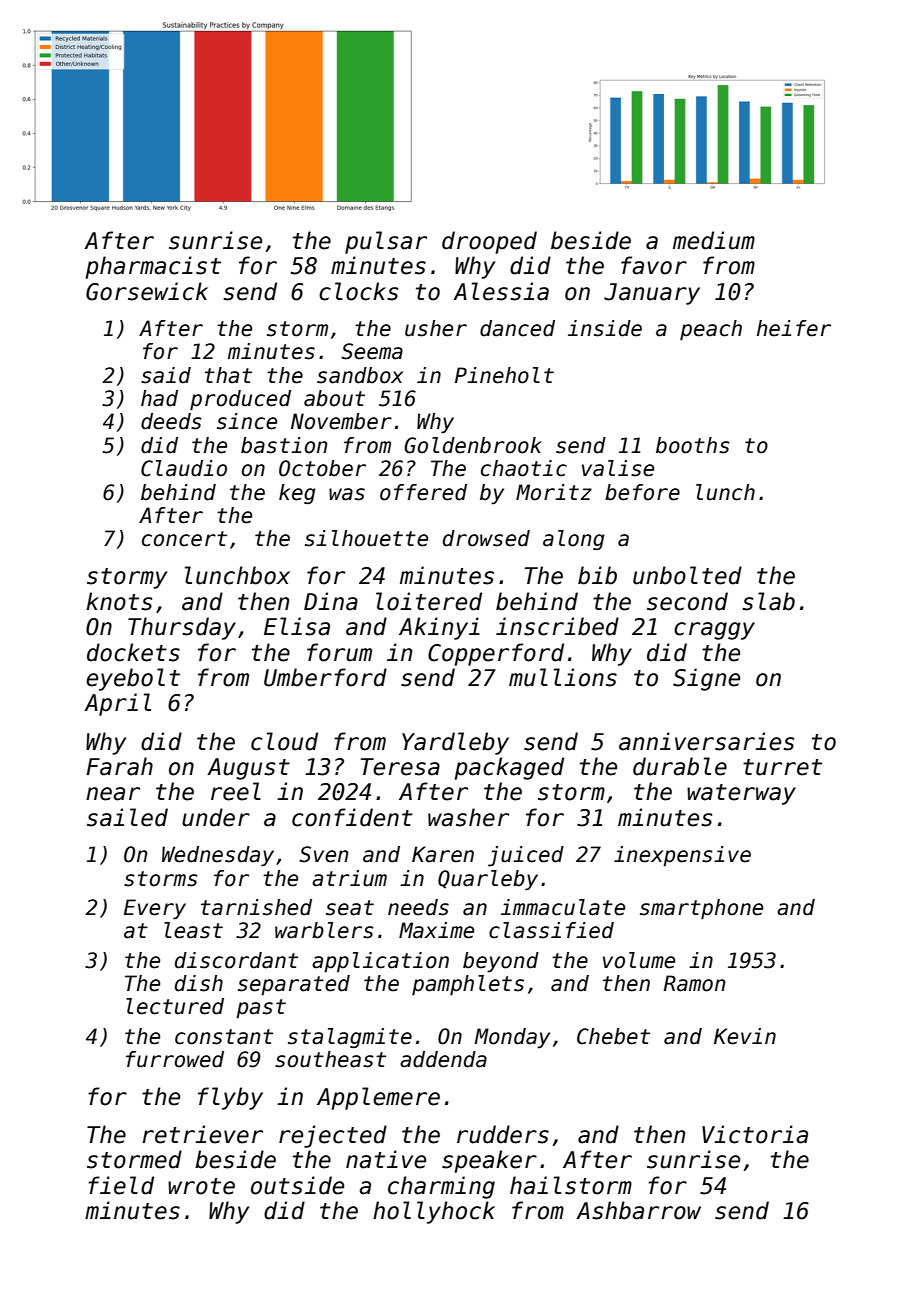 Image resolution: width=924 pixels, height=1314 pixels. I want to click on hollyhock, so click(434, 1212).
